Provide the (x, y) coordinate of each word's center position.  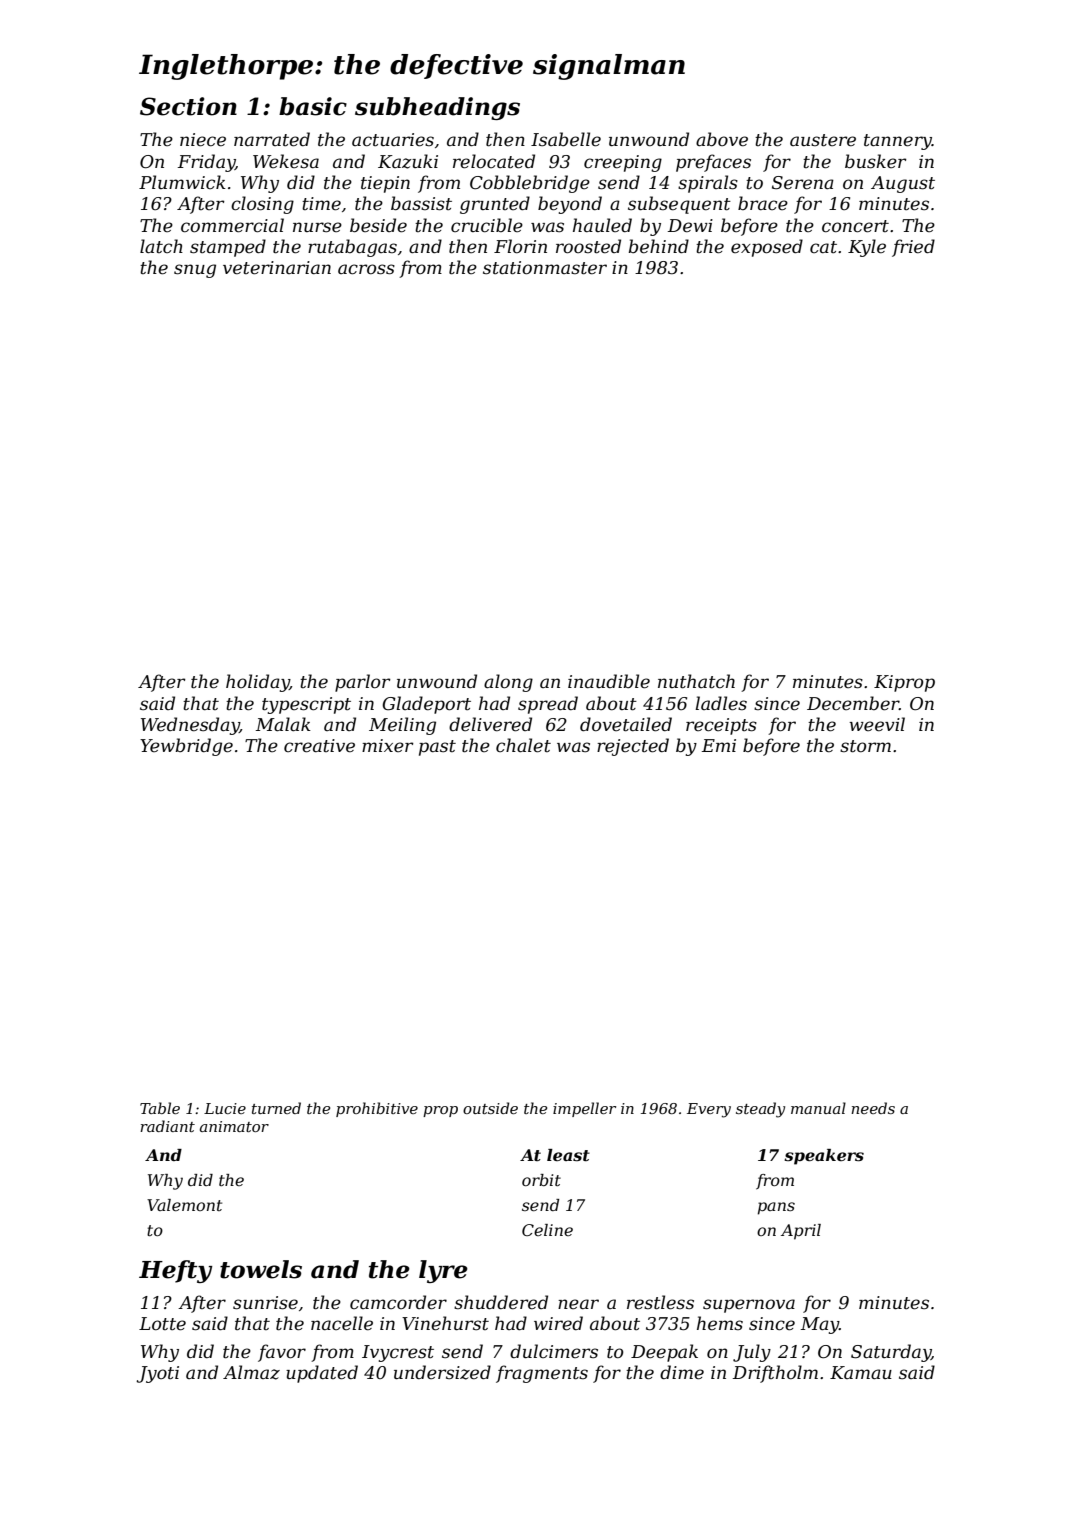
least (568, 1155)
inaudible (609, 681)
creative (319, 746)
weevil (877, 724)
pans (776, 1208)
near (578, 1304)
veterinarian (277, 268)
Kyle (867, 248)
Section (188, 106)
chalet (523, 745)
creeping (623, 163)
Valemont (184, 1205)
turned (276, 1108)
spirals (708, 184)
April (801, 1232)
